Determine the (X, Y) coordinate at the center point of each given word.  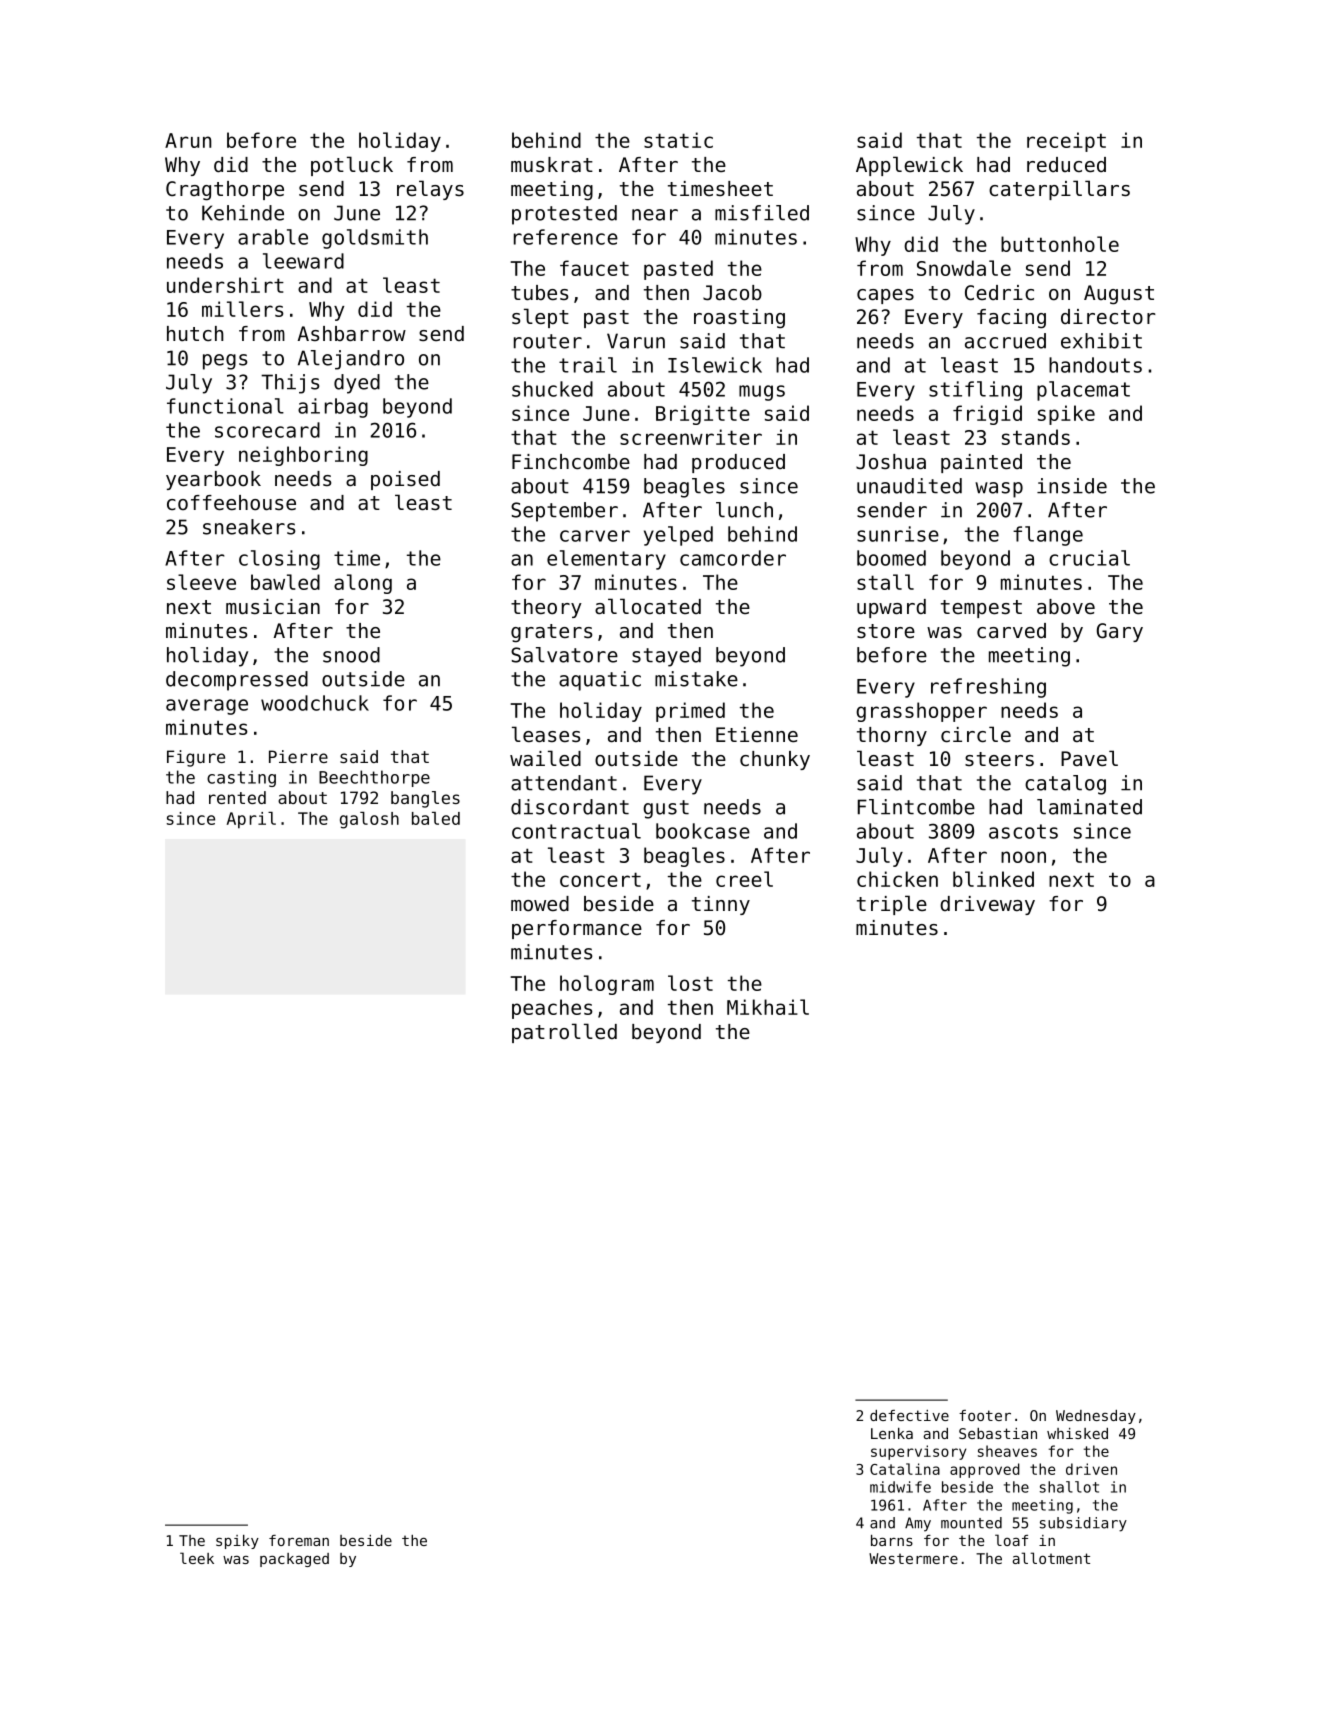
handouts (1095, 365)
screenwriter (691, 437)
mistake (696, 679)
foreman (299, 1540)
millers (243, 309)
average (207, 707)
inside (1072, 486)
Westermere (913, 1558)
